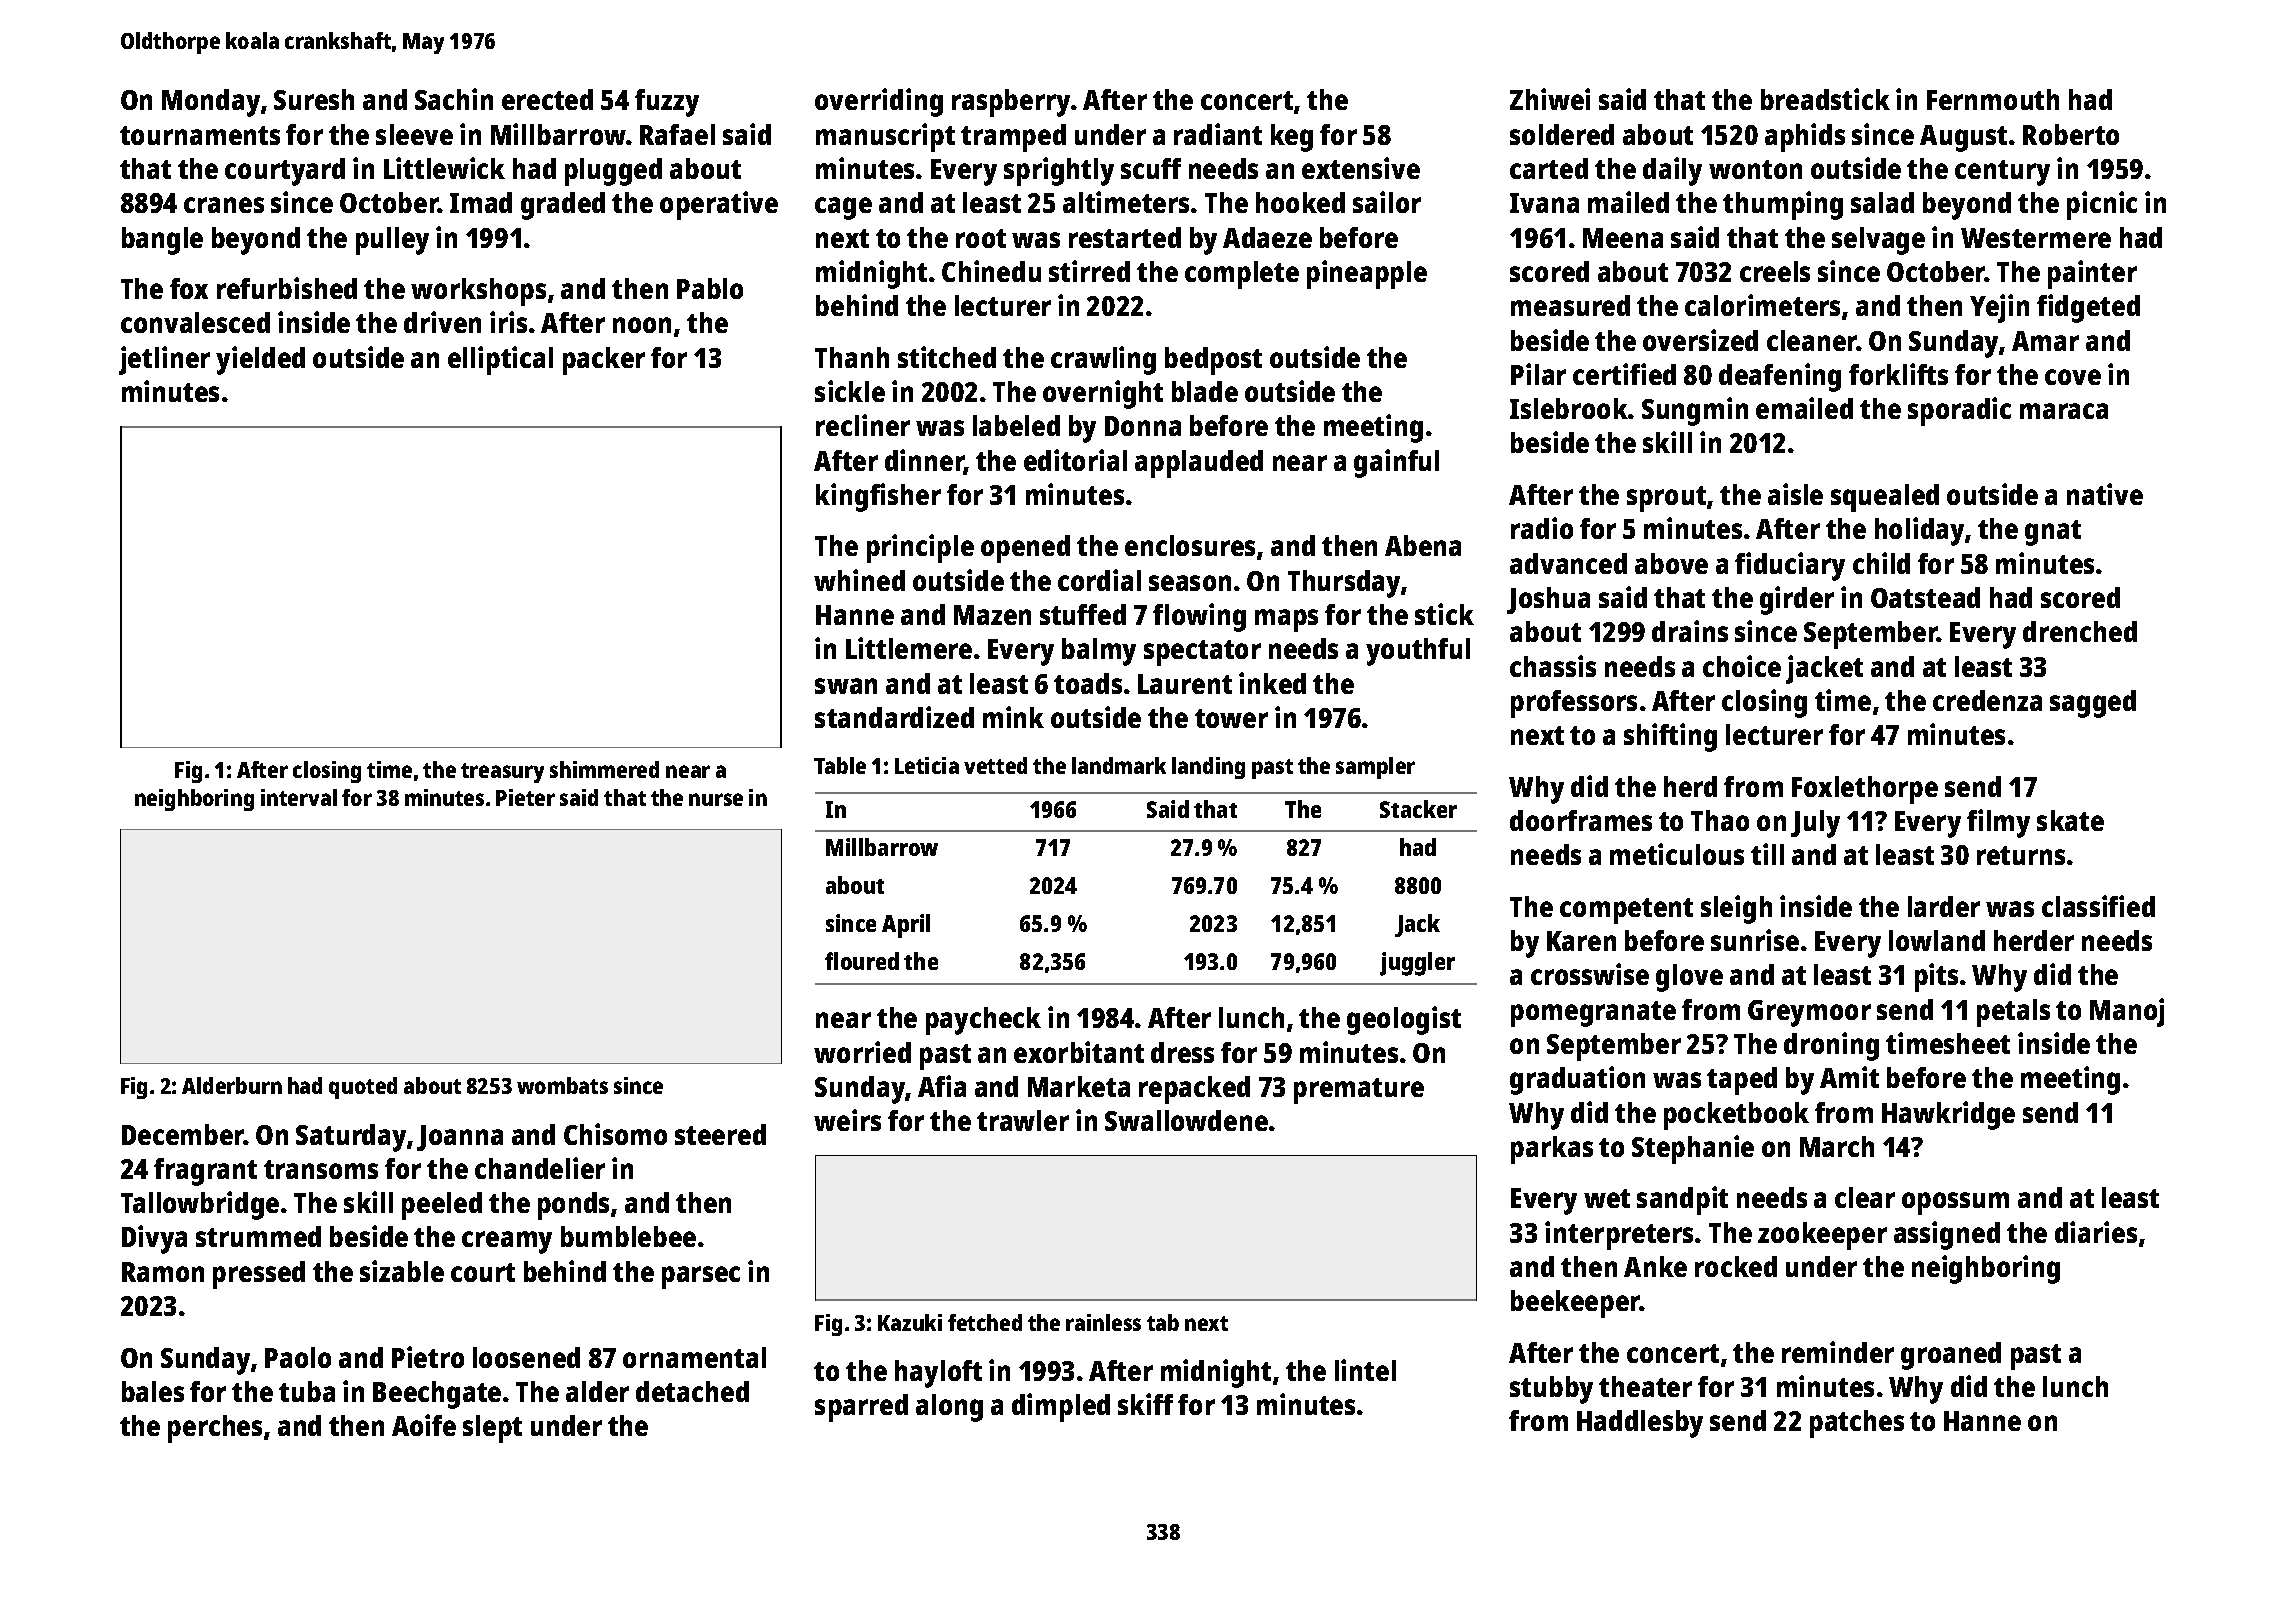 The image size is (2292, 1620). I want to click on workshops, so click(478, 292).
